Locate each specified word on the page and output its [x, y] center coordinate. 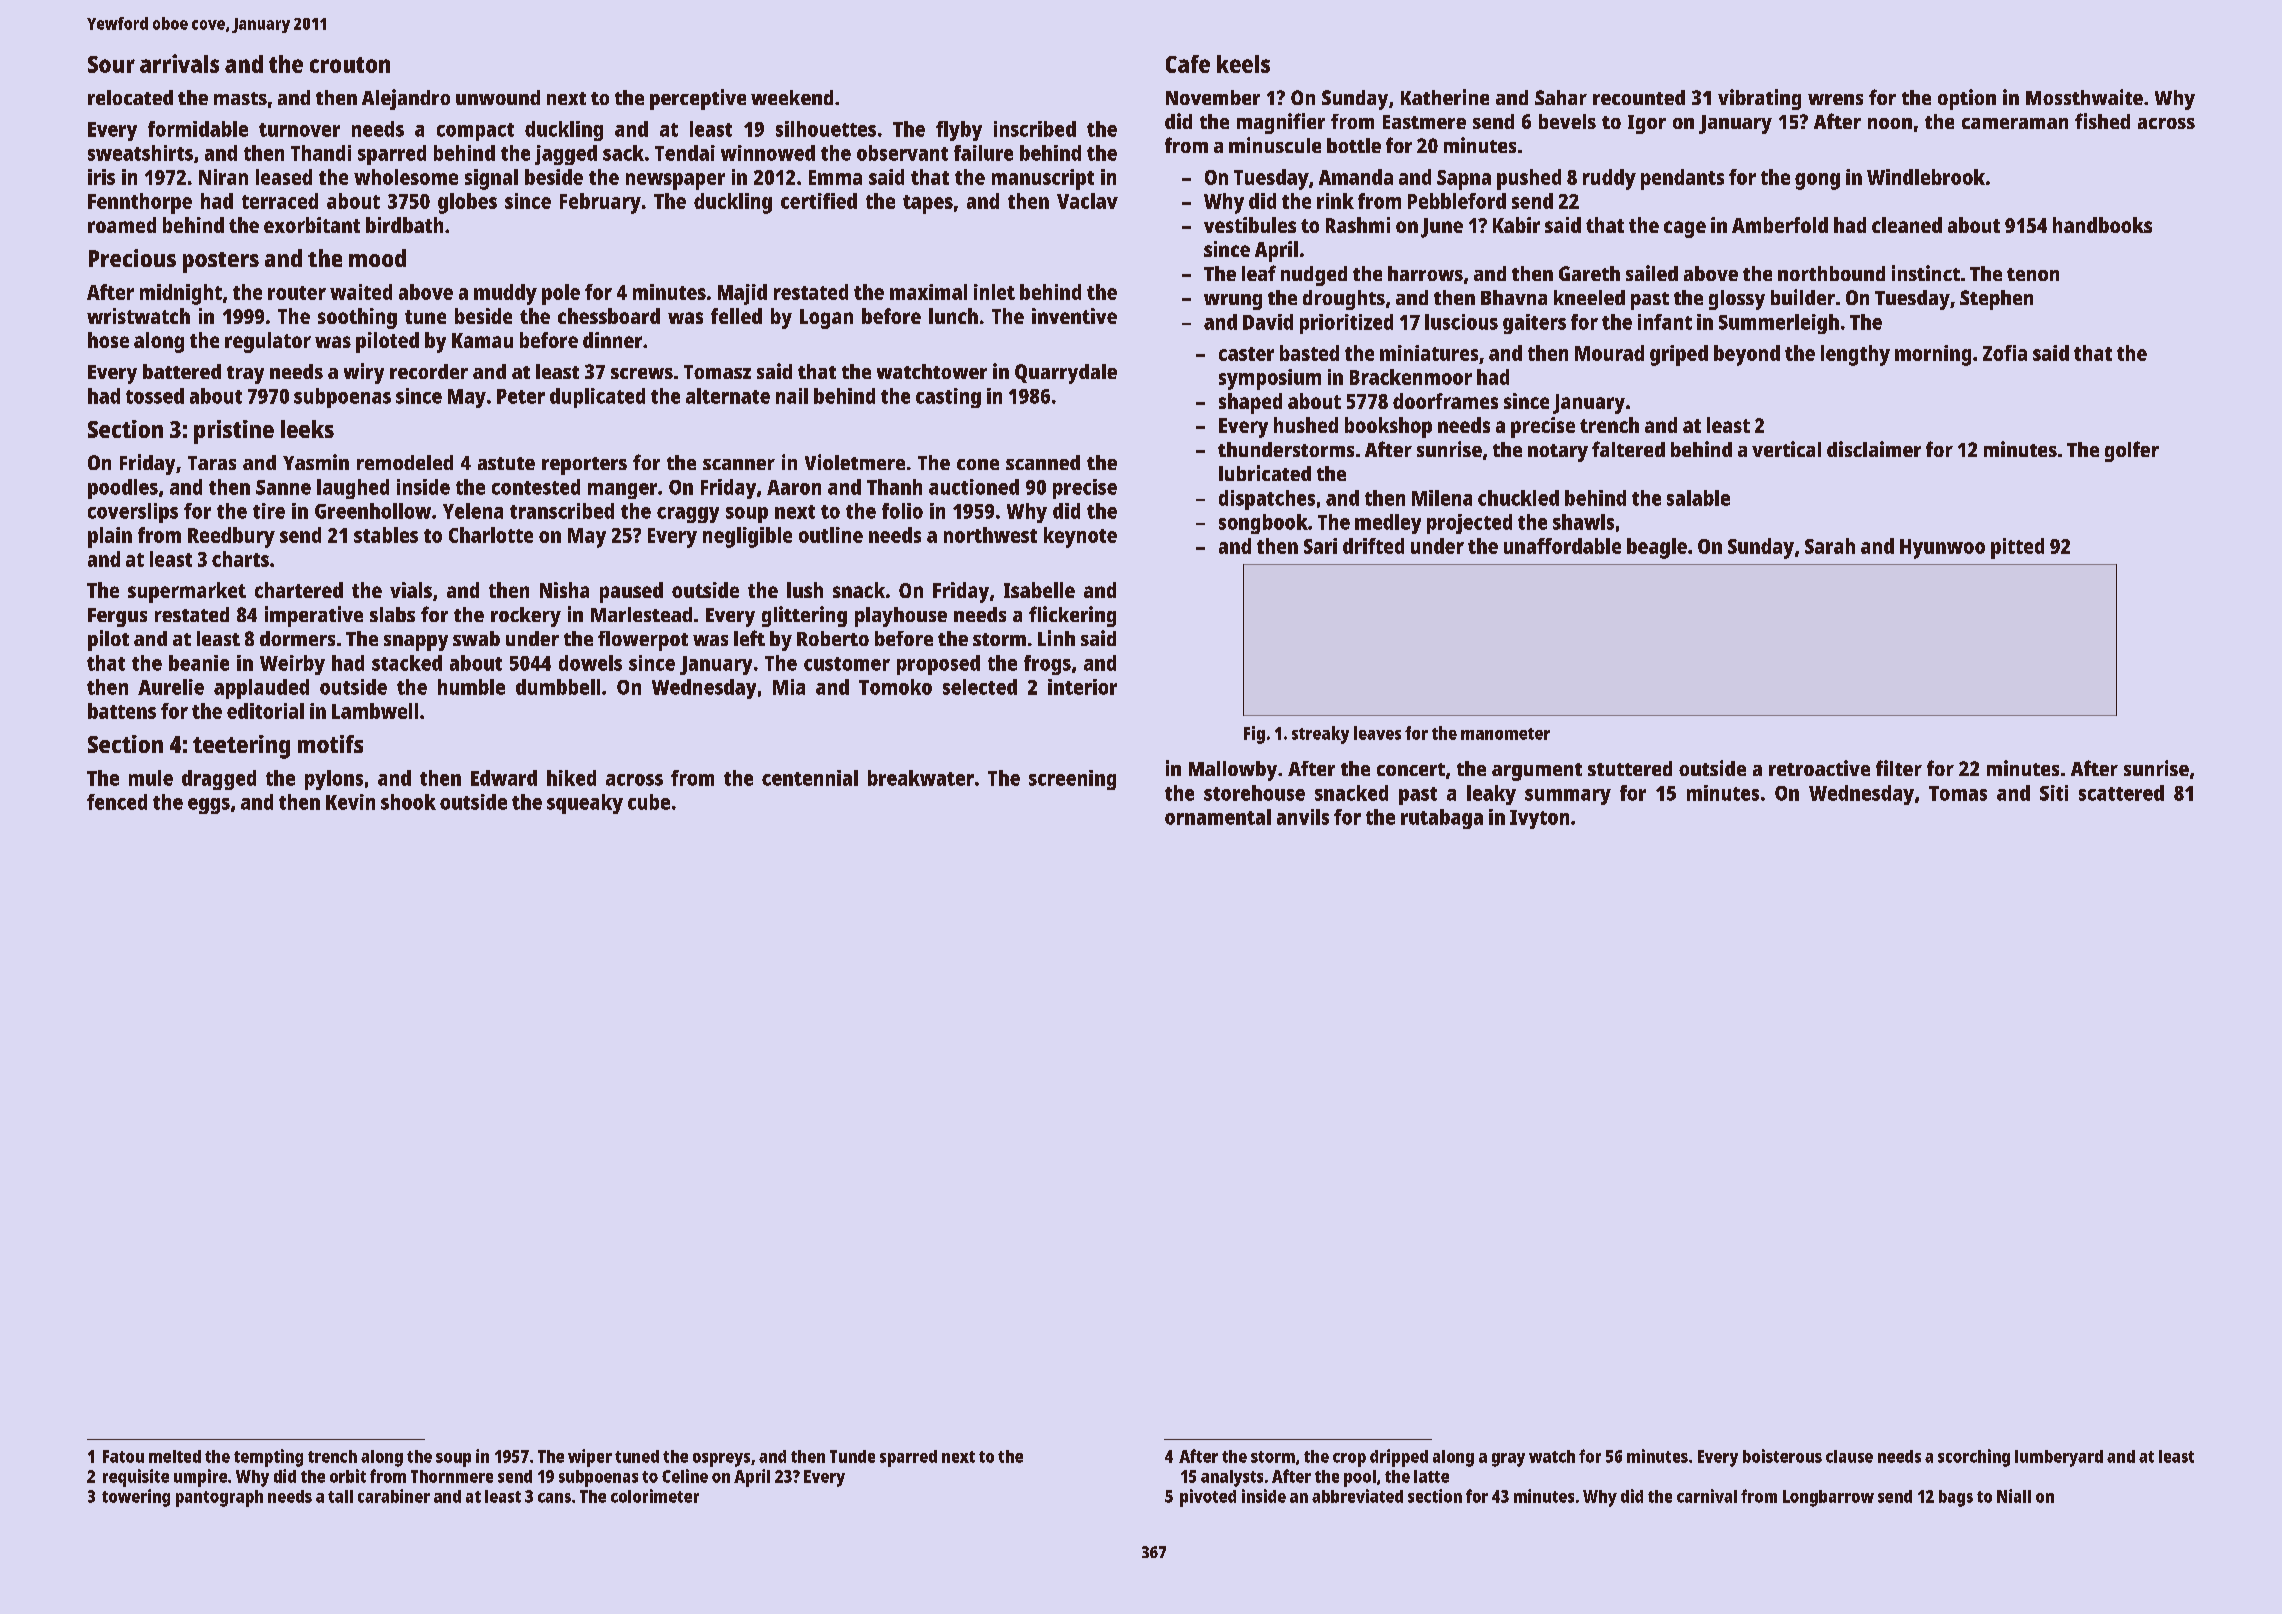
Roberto [833, 638]
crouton [350, 65]
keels [1243, 64]
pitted [2017, 548]
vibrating [1759, 99]
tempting [268, 1458]
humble [471, 687]
